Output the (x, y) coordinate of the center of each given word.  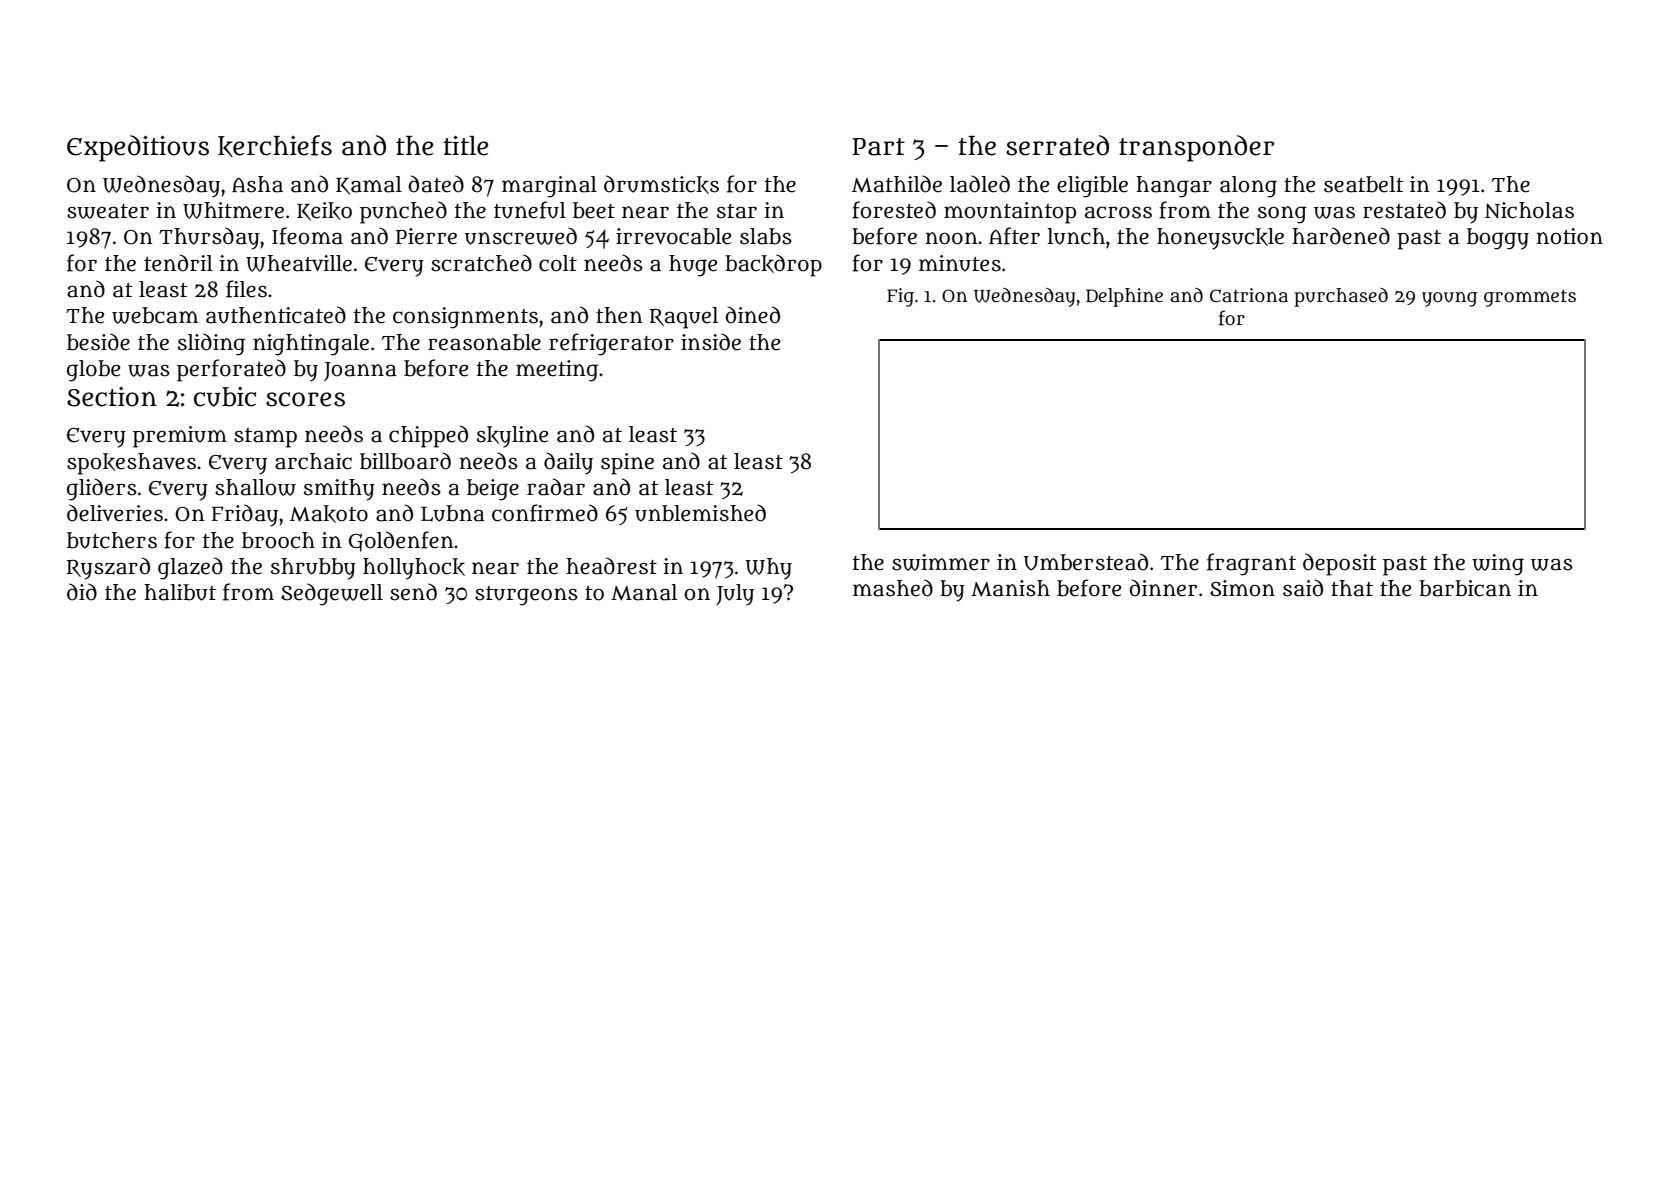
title (465, 146)
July (735, 595)
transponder (1196, 148)
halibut (180, 592)
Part (878, 147)
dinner (1163, 588)
